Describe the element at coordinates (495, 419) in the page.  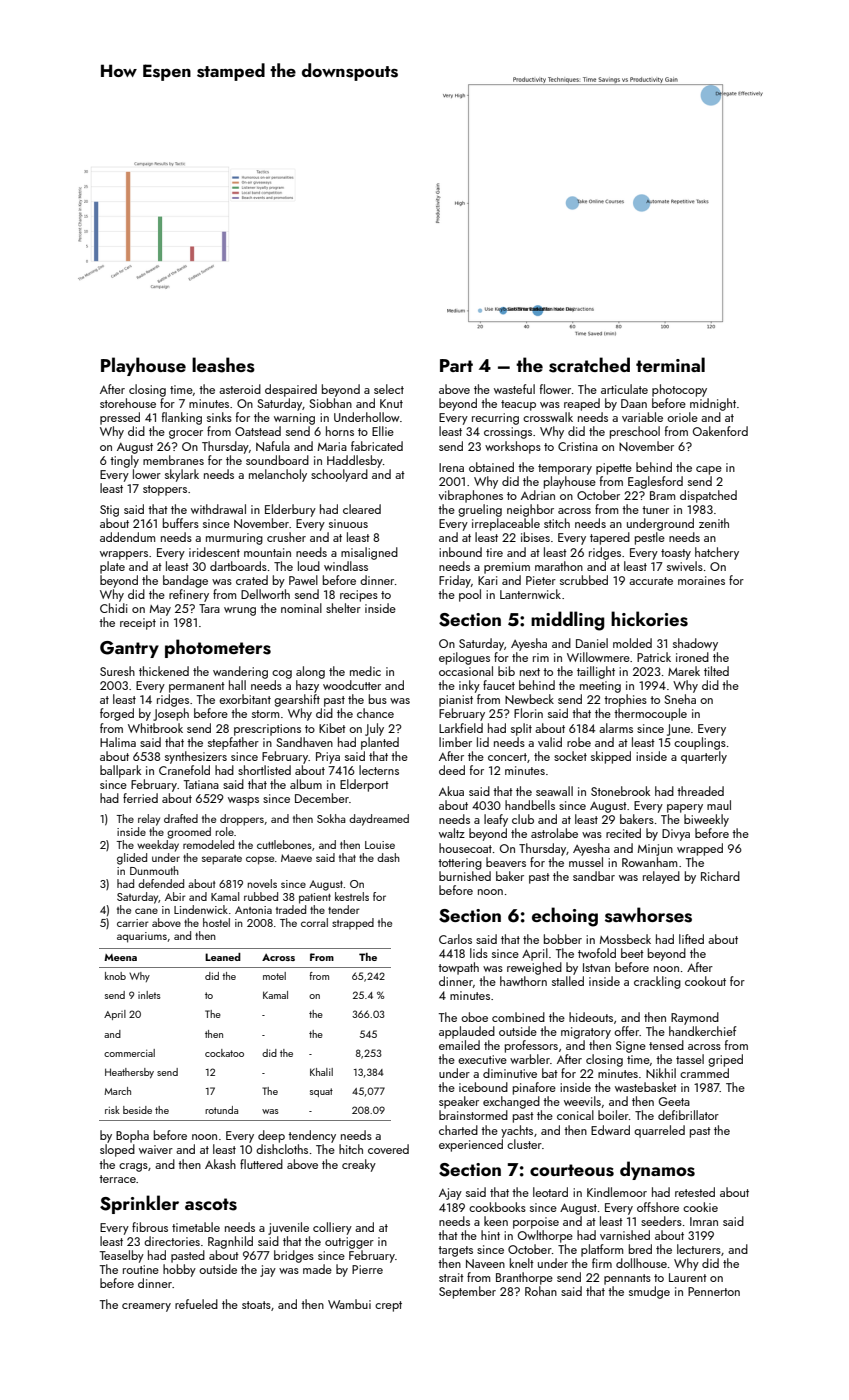
I see `recurring` at that location.
